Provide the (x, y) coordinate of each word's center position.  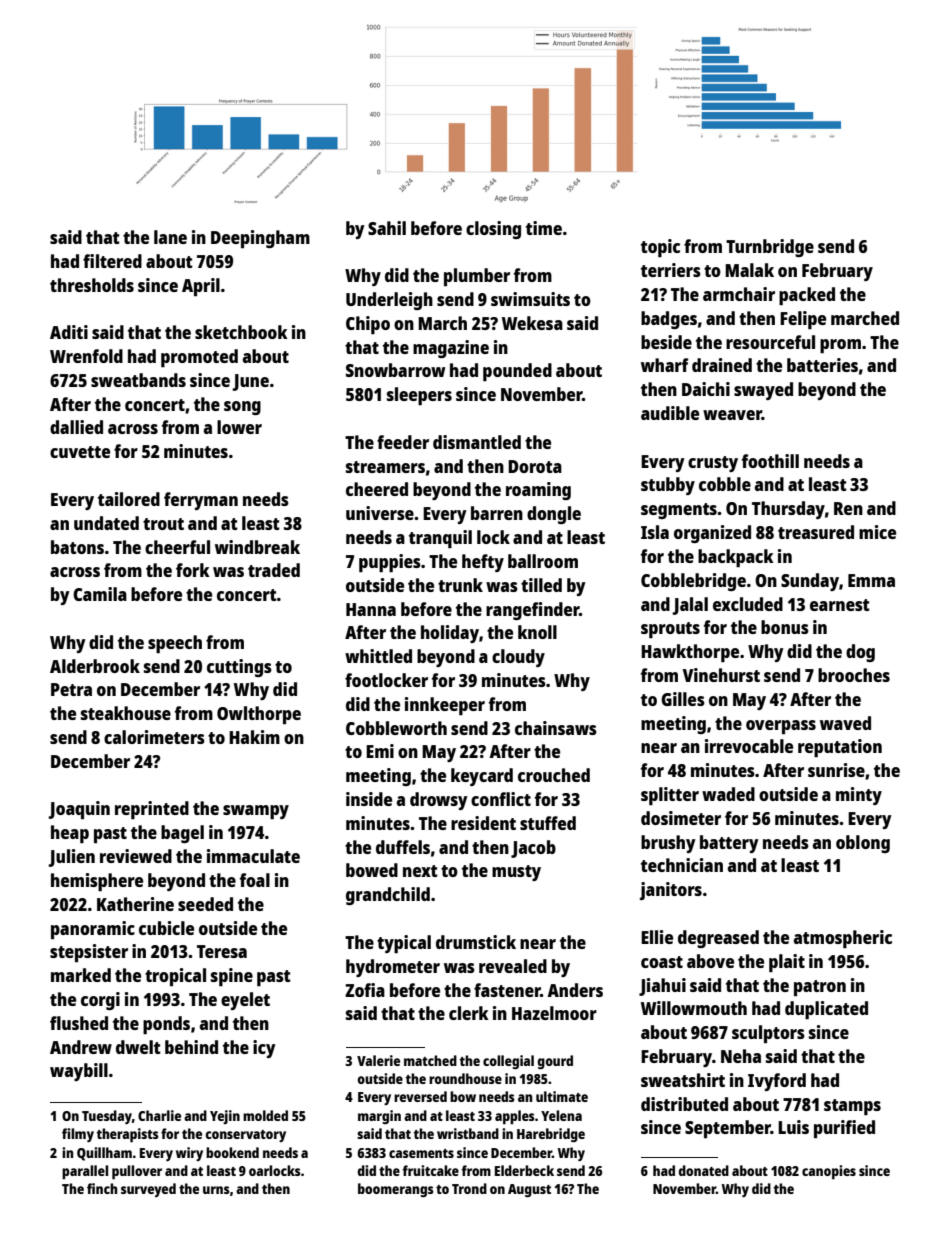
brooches (854, 675)
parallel (85, 1172)
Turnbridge (770, 248)
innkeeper (445, 706)
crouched (554, 775)
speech (175, 644)
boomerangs (396, 1190)
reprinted (152, 810)
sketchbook (241, 332)
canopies (829, 1172)
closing (493, 230)
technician (682, 865)
